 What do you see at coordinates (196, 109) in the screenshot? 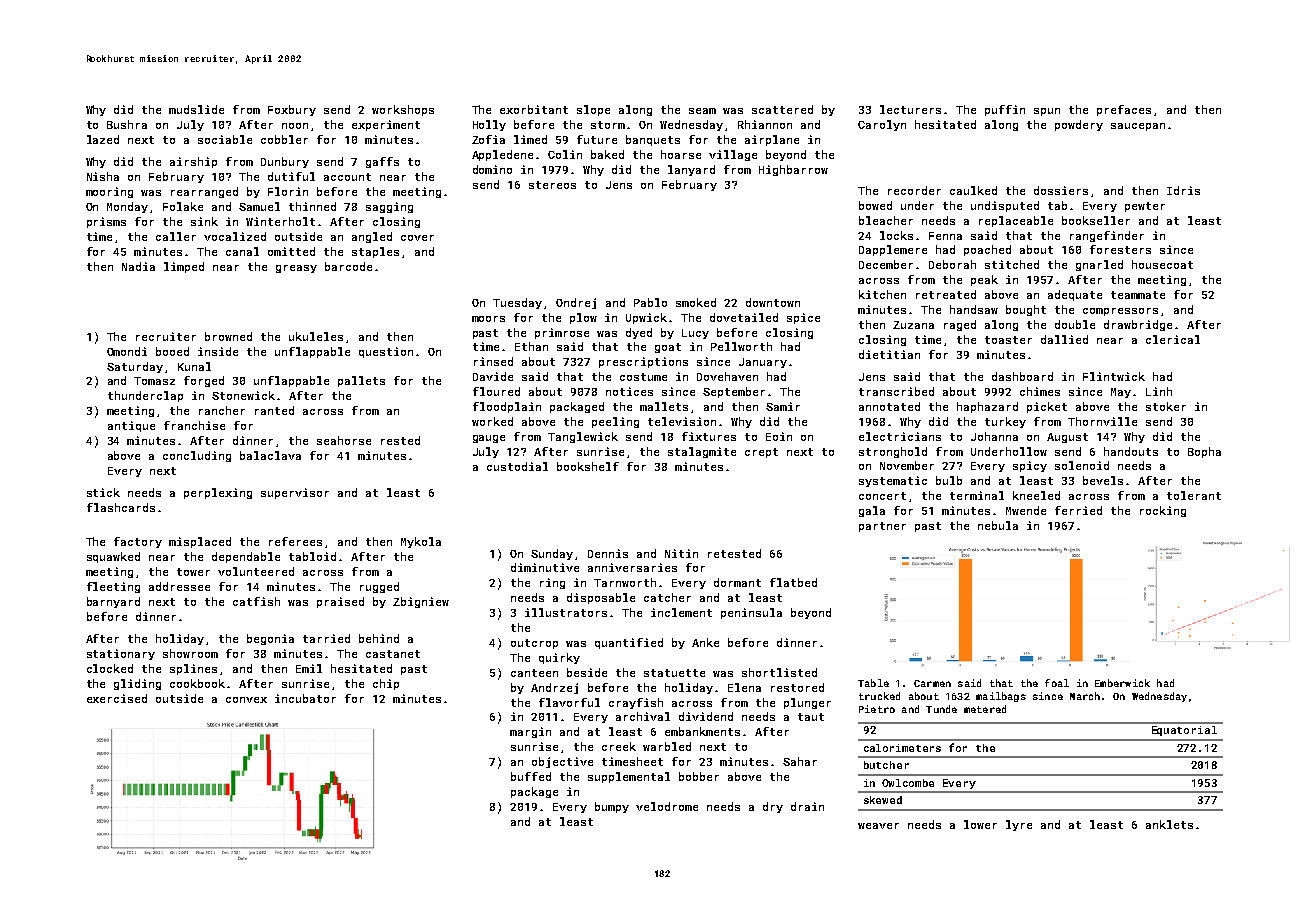
I see `mudslide` at bounding box center [196, 109].
